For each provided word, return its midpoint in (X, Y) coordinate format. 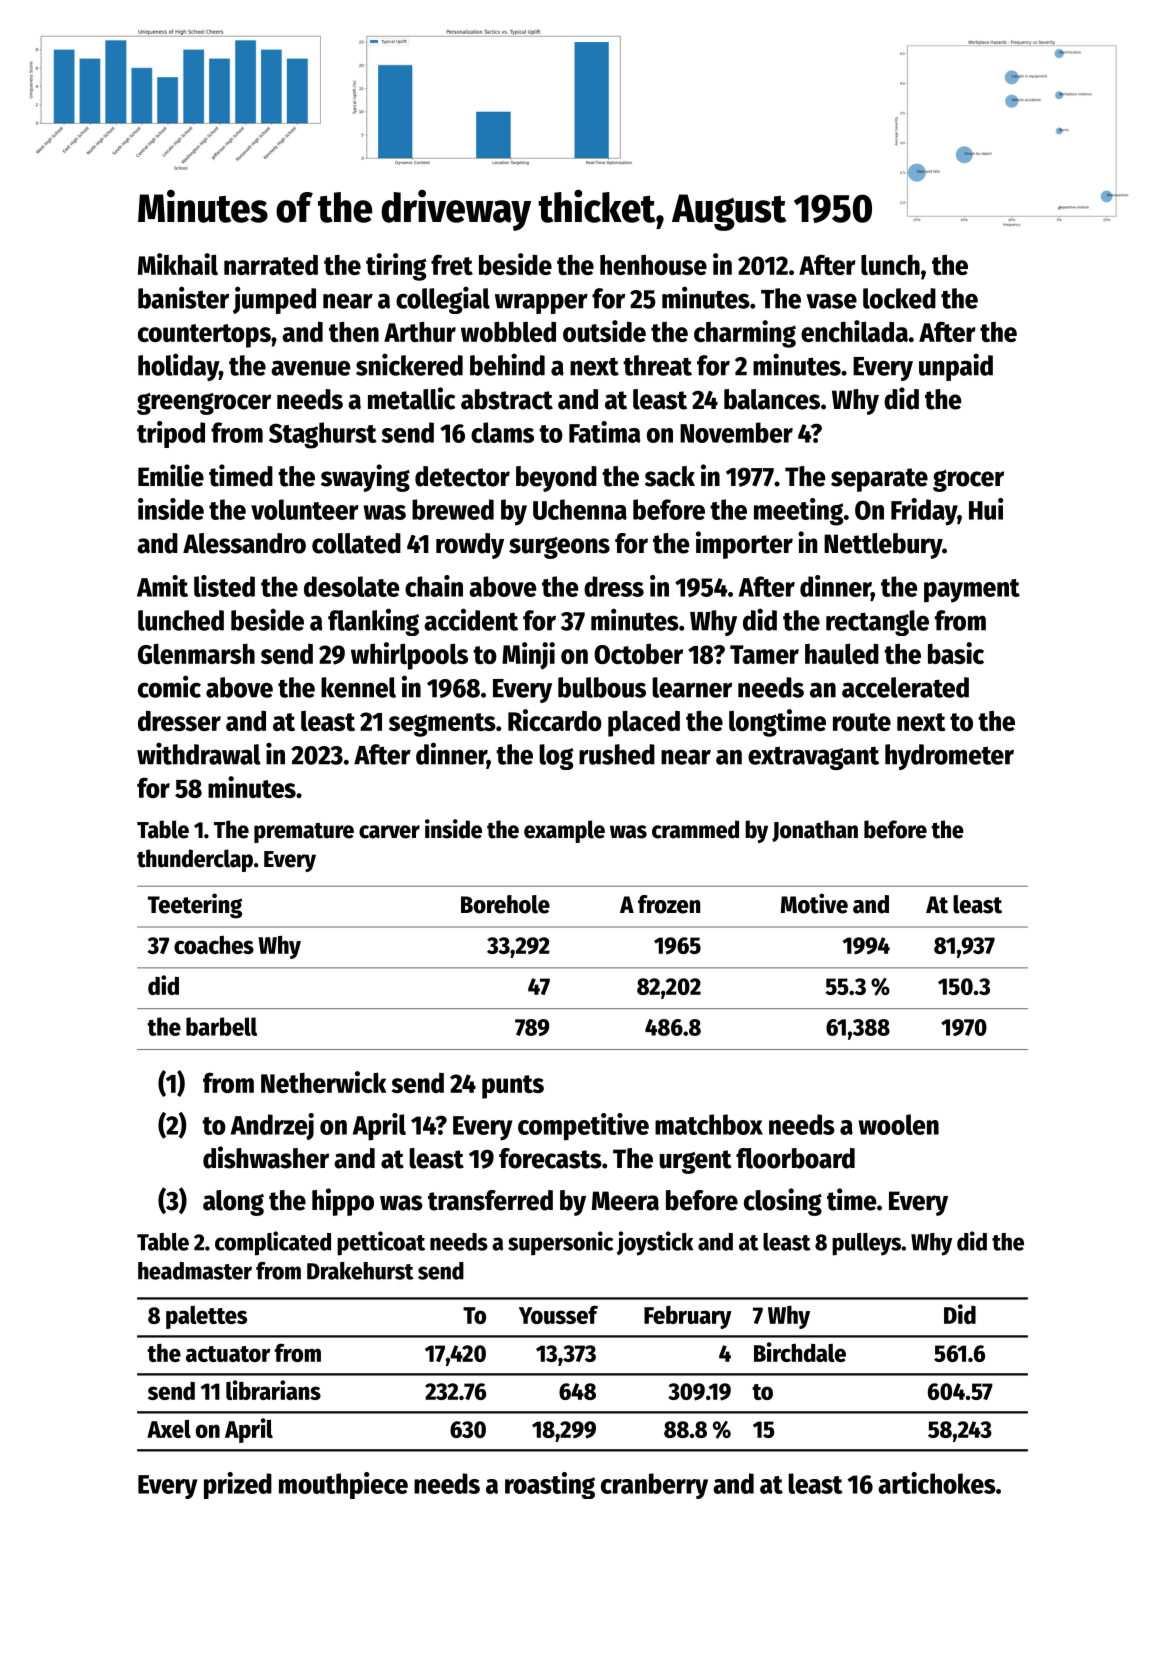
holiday (178, 367)
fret (452, 264)
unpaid (956, 367)
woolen (898, 1124)
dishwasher (266, 1157)
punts (513, 1087)
